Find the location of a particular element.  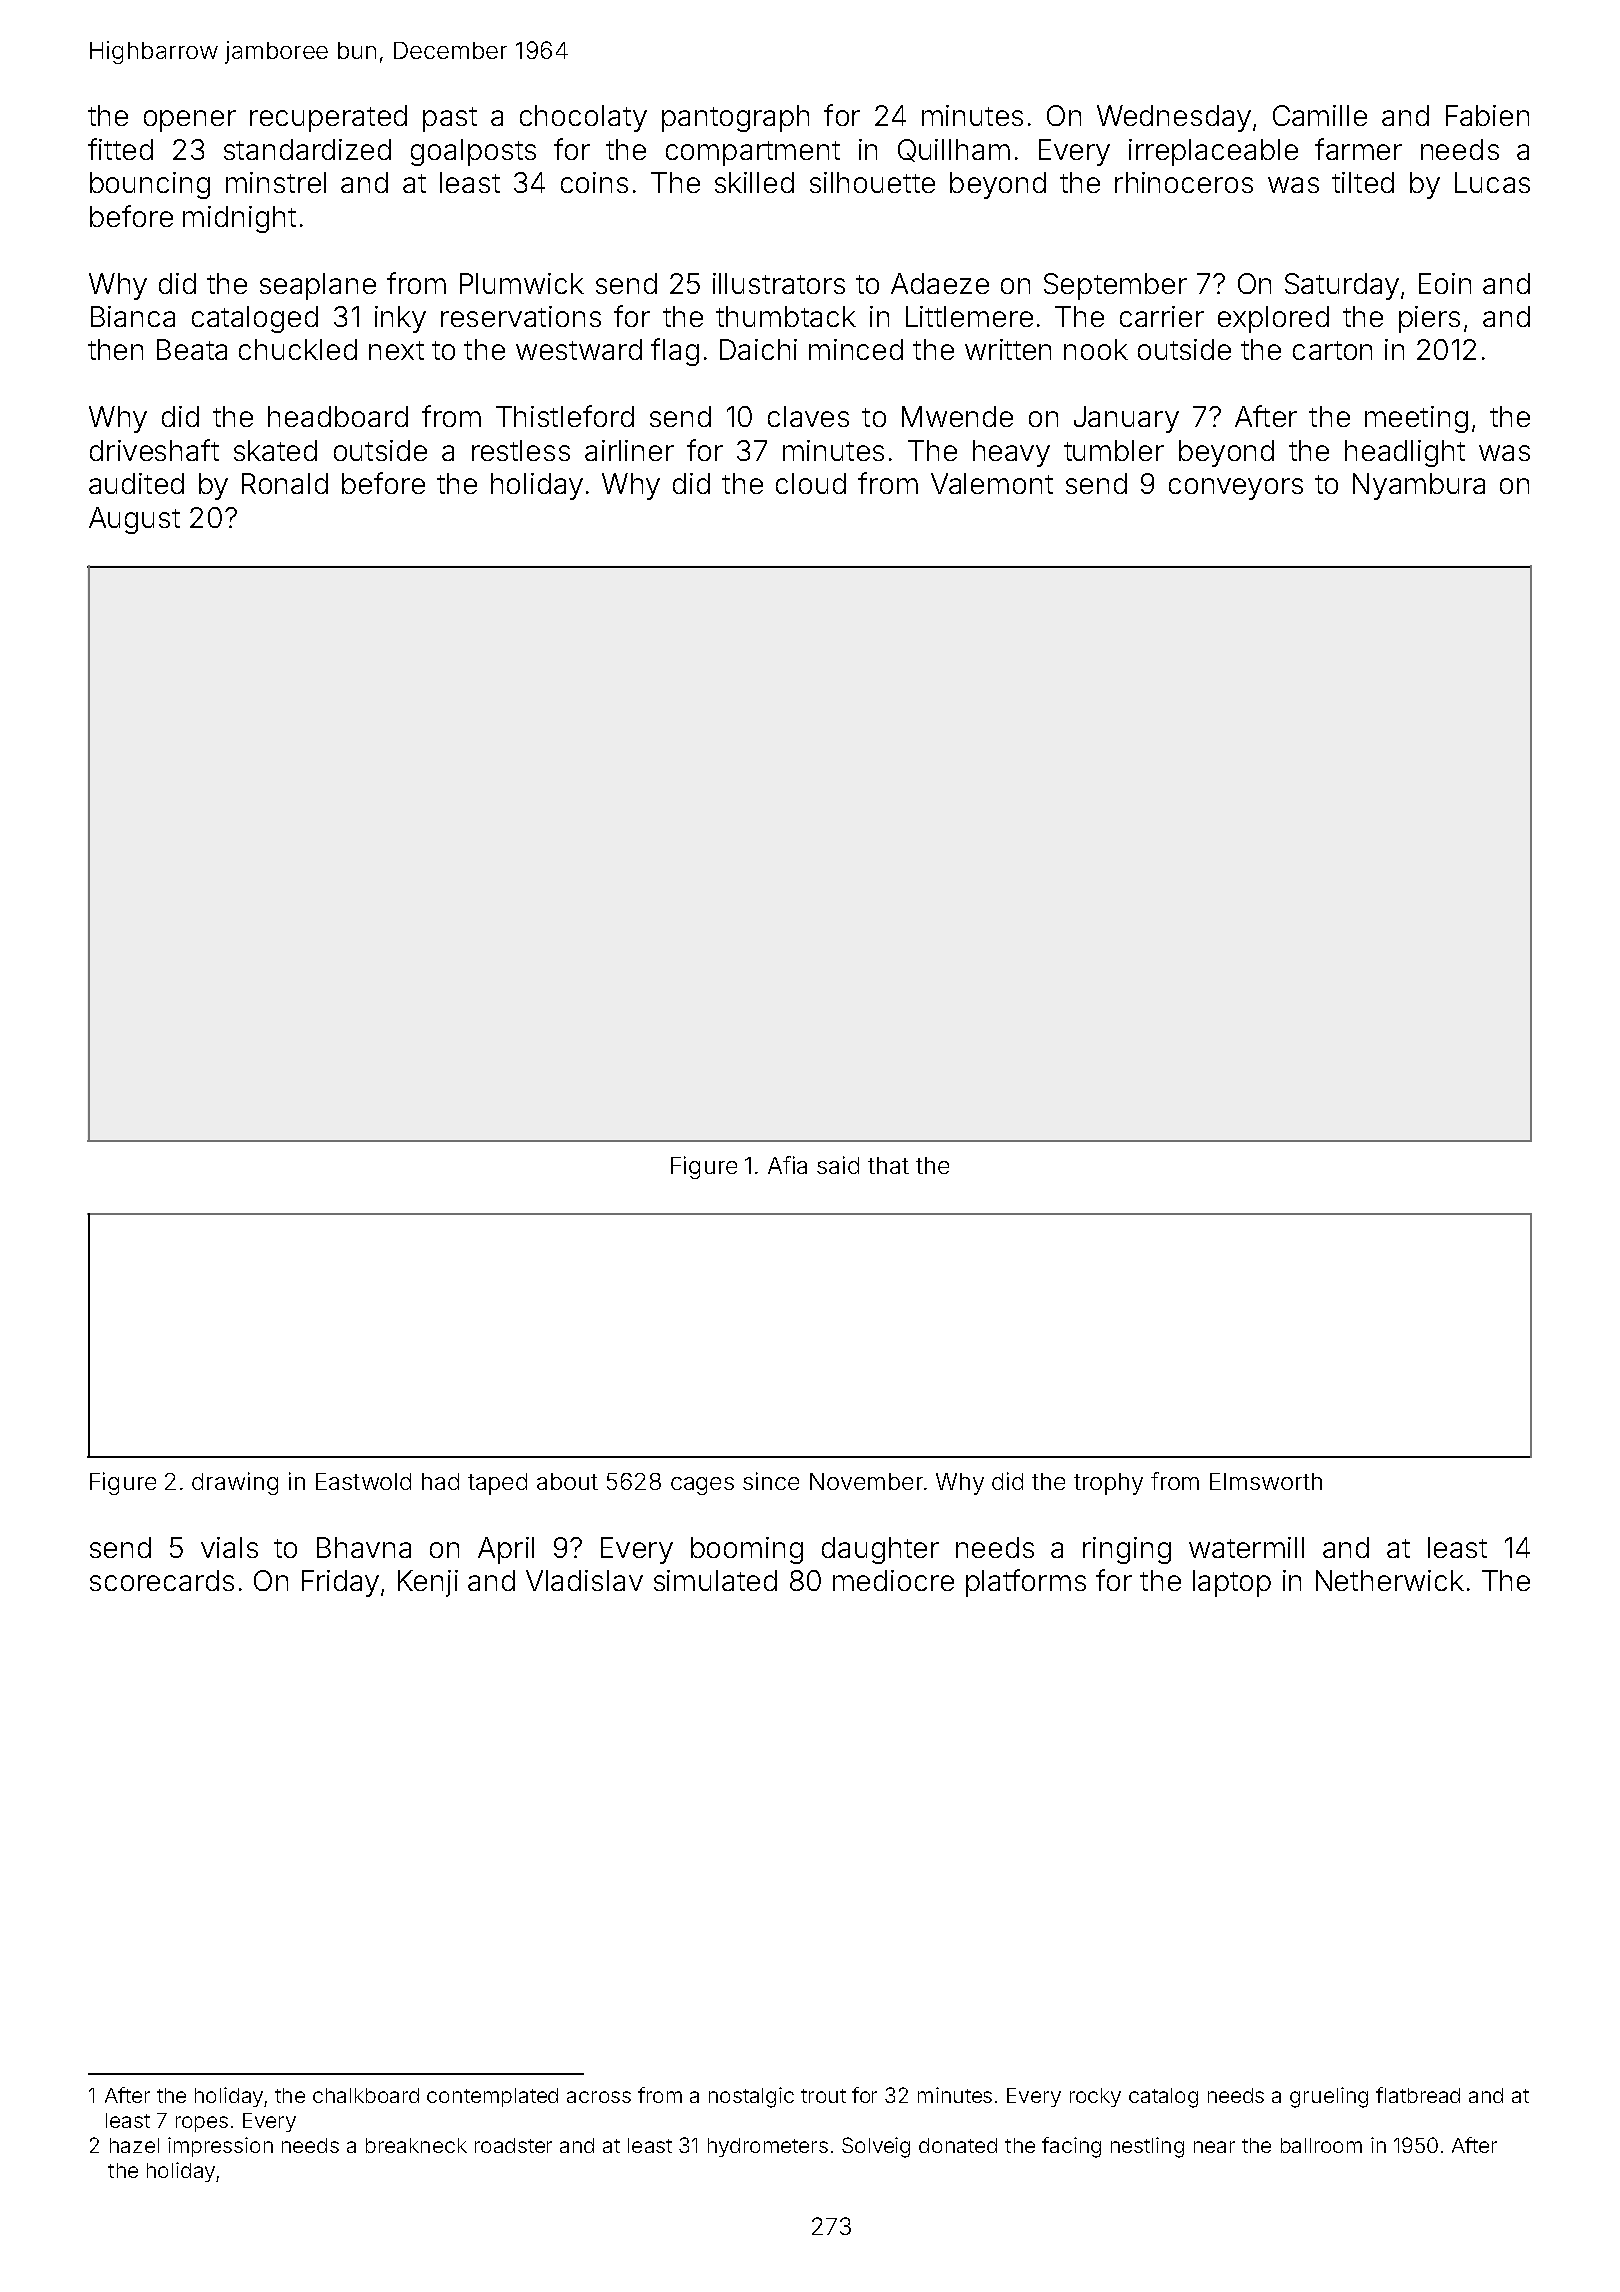

Ronald is located at coordinates (285, 483).
